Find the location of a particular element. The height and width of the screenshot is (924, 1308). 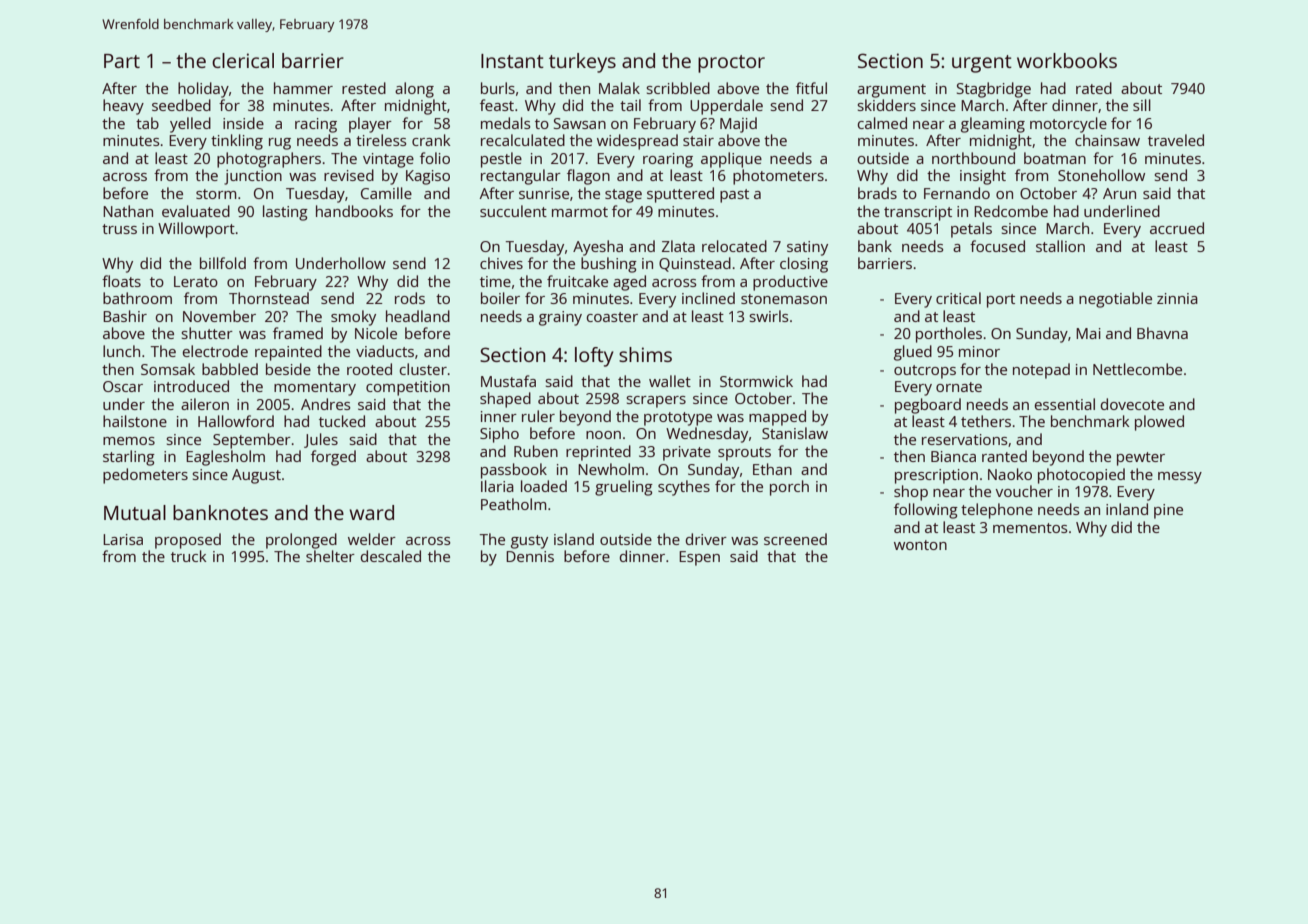

burls is located at coordinates (498, 88).
